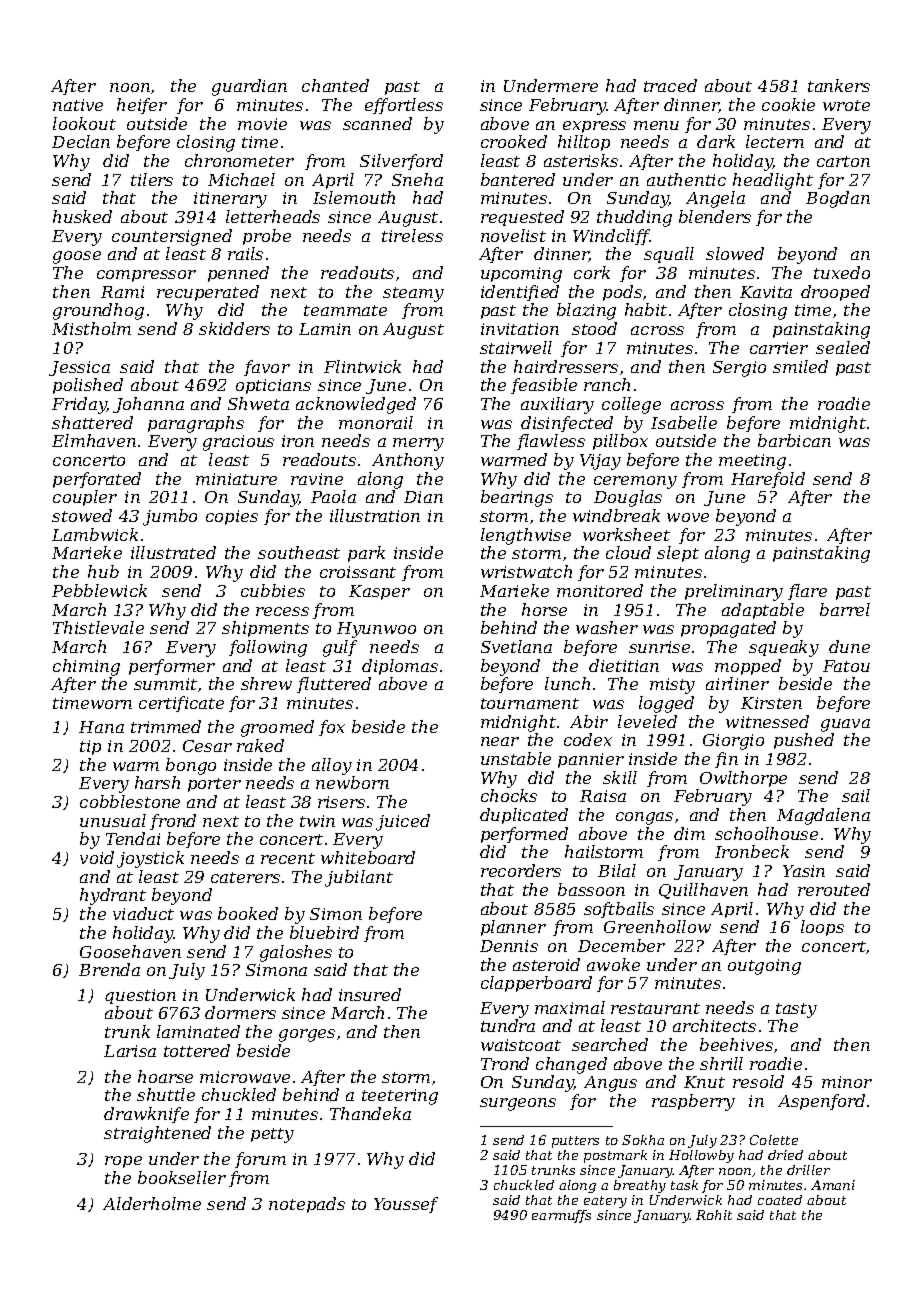 The width and height of the page is (924, 1314). What do you see at coordinates (335, 85) in the page?
I see `chanted` at bounding box center [335, 85].
